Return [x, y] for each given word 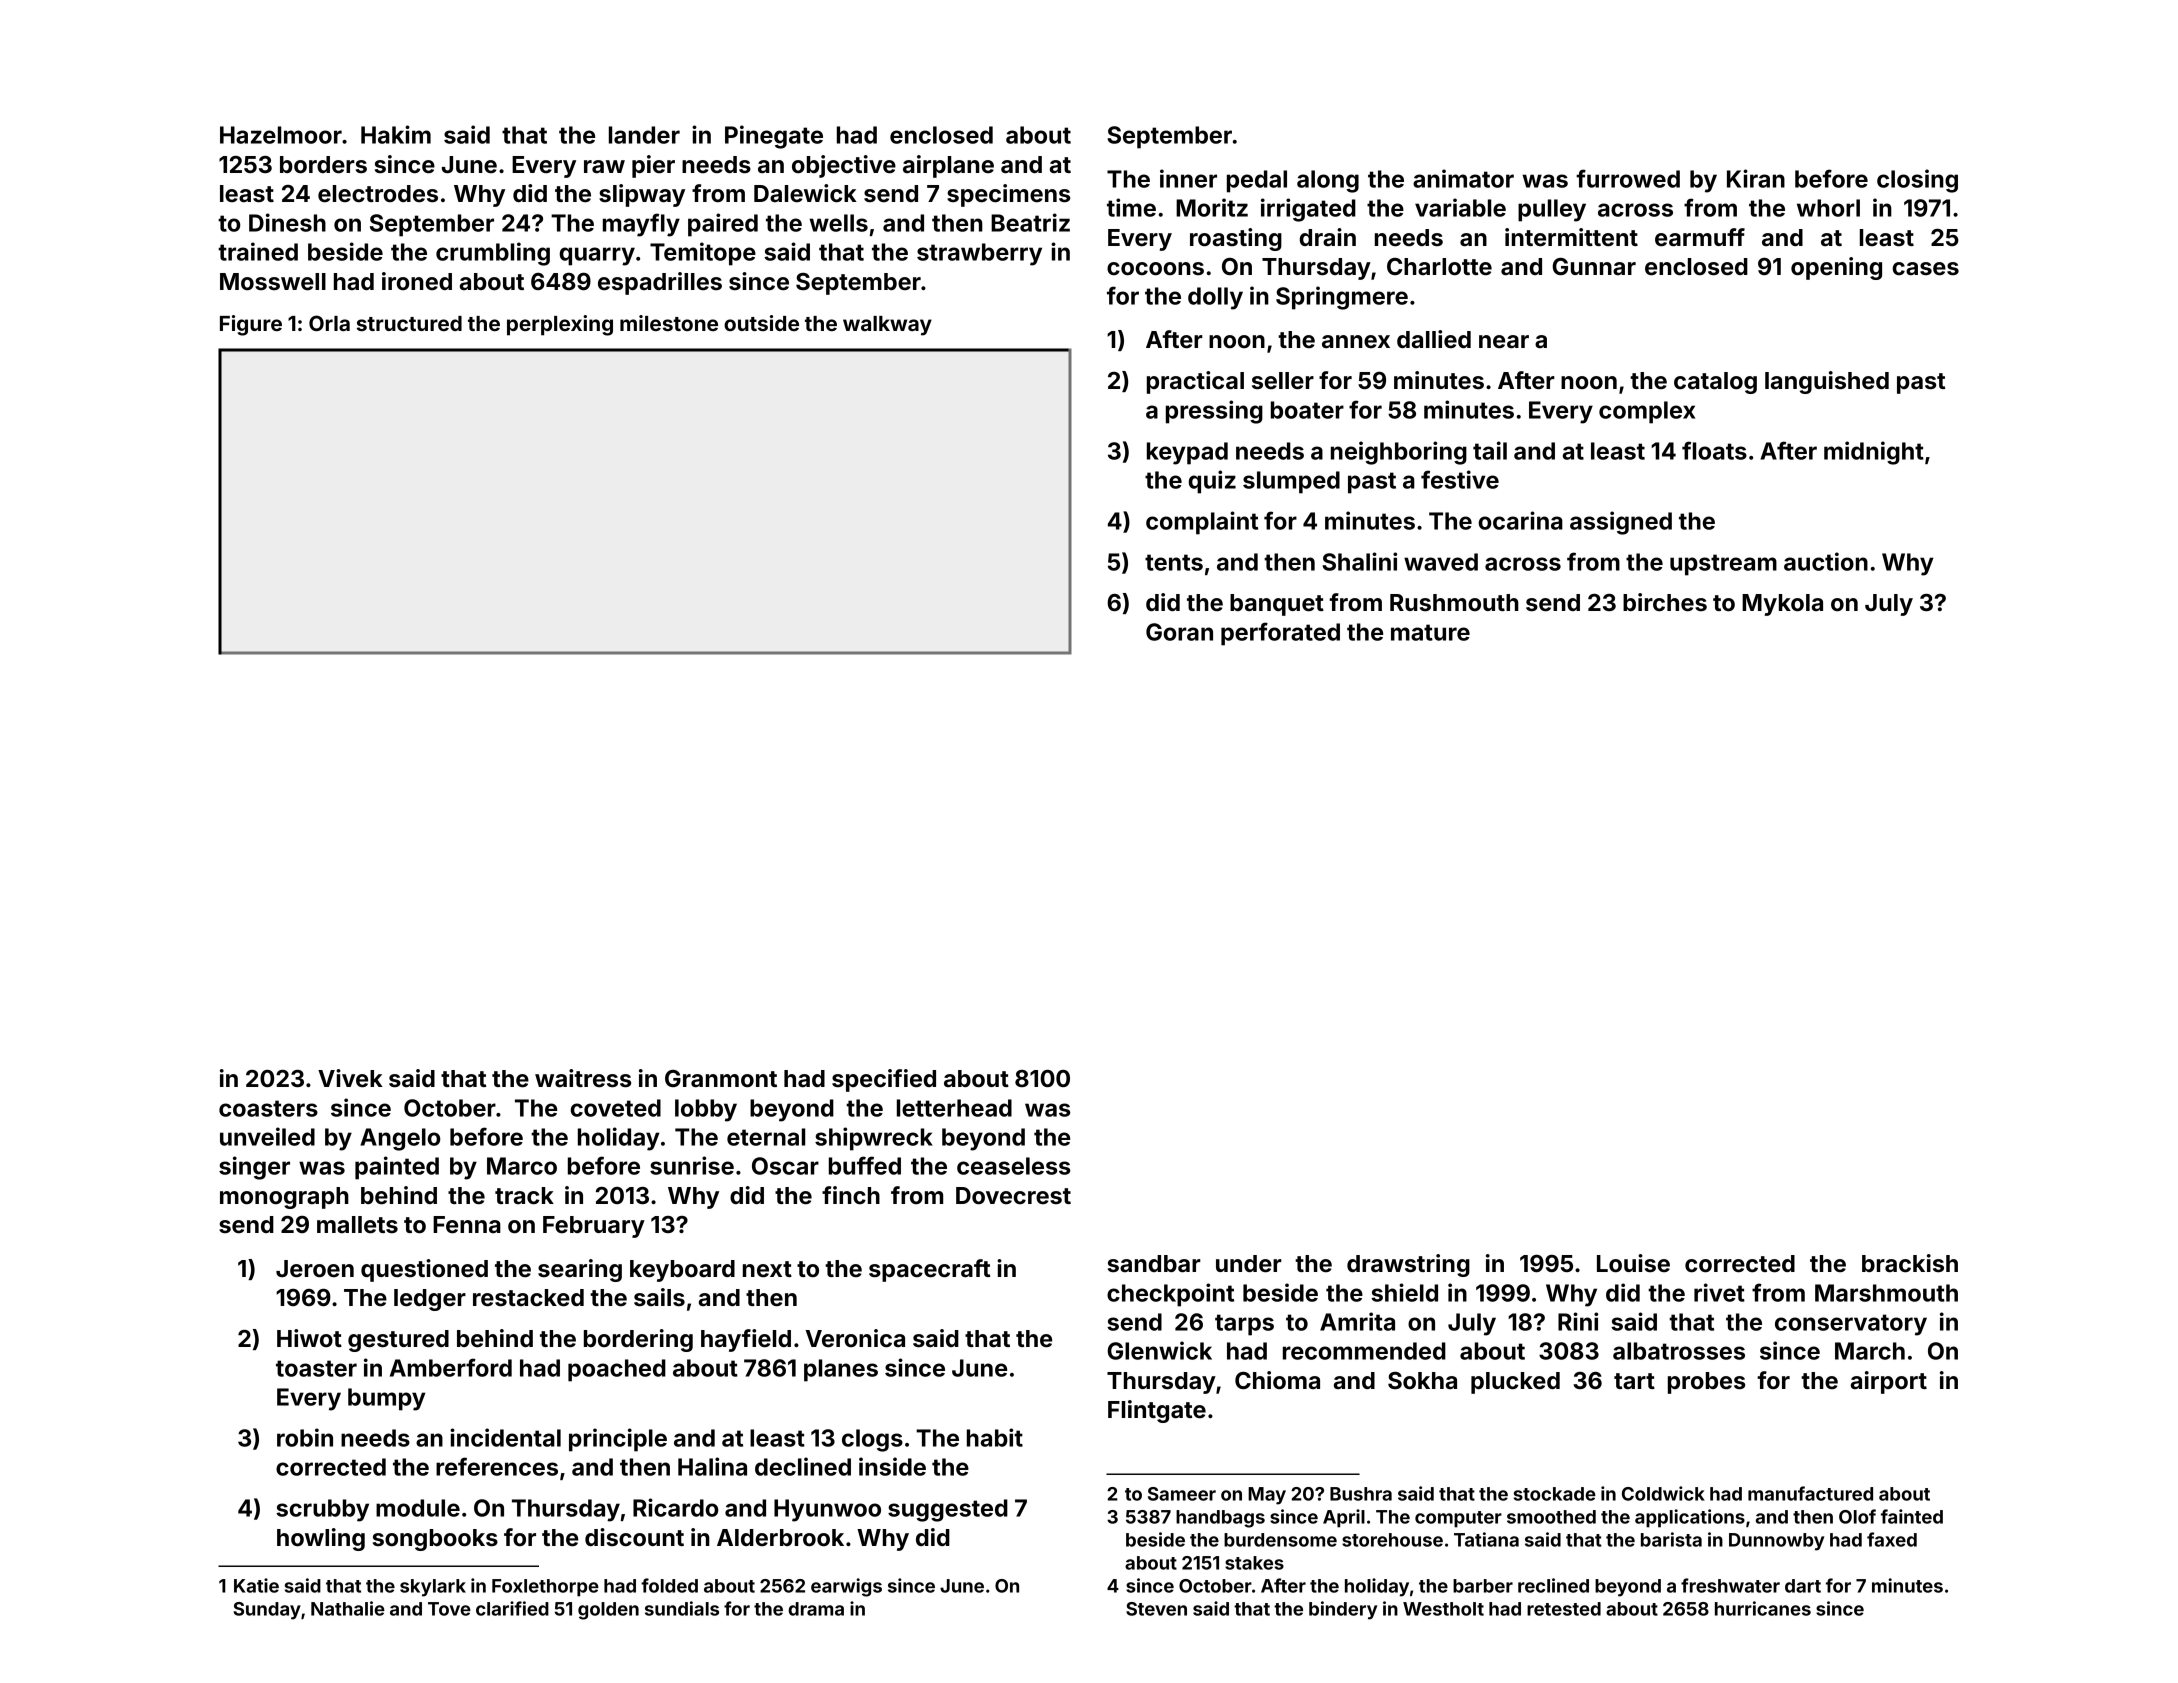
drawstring [1408, 1265]
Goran [1179, 632]
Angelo [400, 1139]
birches [1665, 602]
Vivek [350, 1078]
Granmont [721, 1079]
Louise [1633, 1263]
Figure [251, 325]
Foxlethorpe [545, 1588]
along [1328, 181]
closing [1917, 181]
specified [884, 1080]
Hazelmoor [281, 135]
